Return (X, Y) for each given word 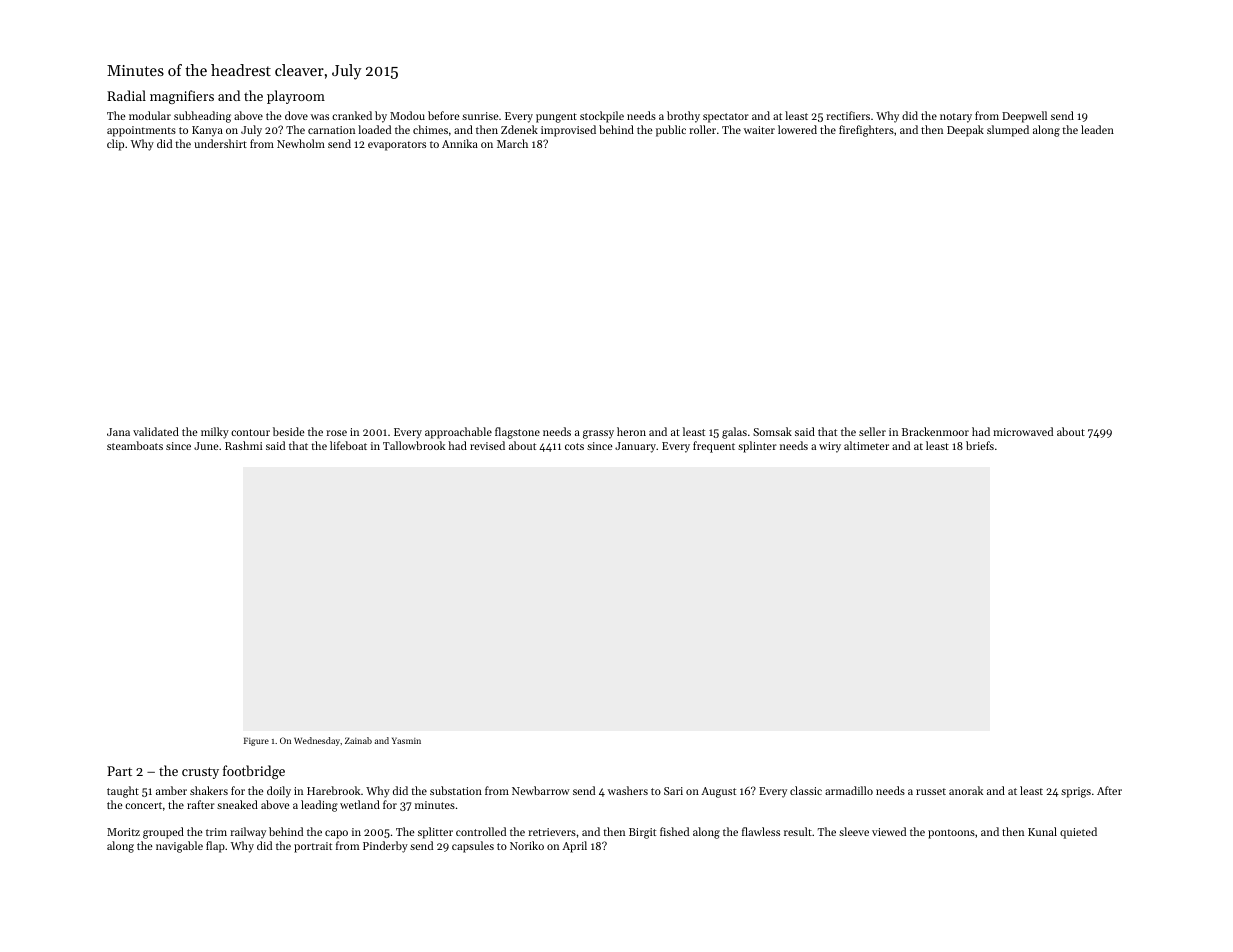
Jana (118, 432)
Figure (256, 741)
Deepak (965, 131)
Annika (460, 143)
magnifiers (182, 97)
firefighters (866, 131)
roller (702, 129)
